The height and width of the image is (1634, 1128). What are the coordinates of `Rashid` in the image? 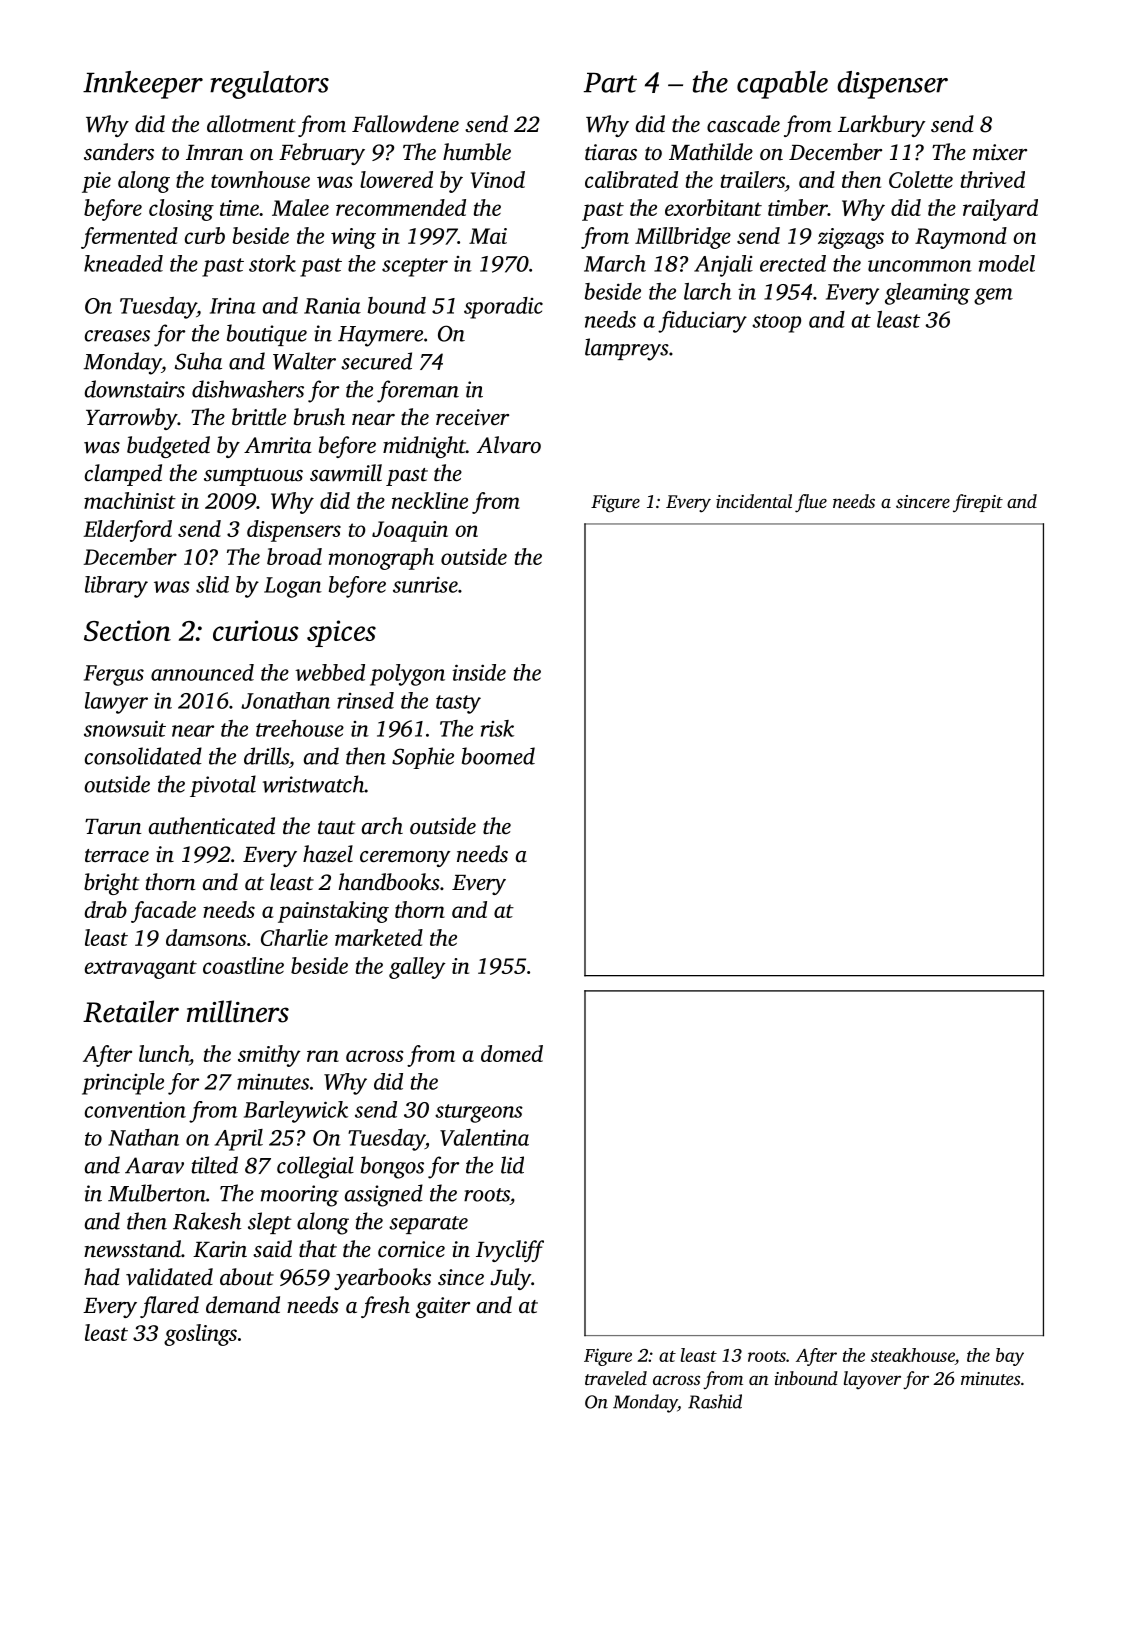 It's located at (715, 1401).
